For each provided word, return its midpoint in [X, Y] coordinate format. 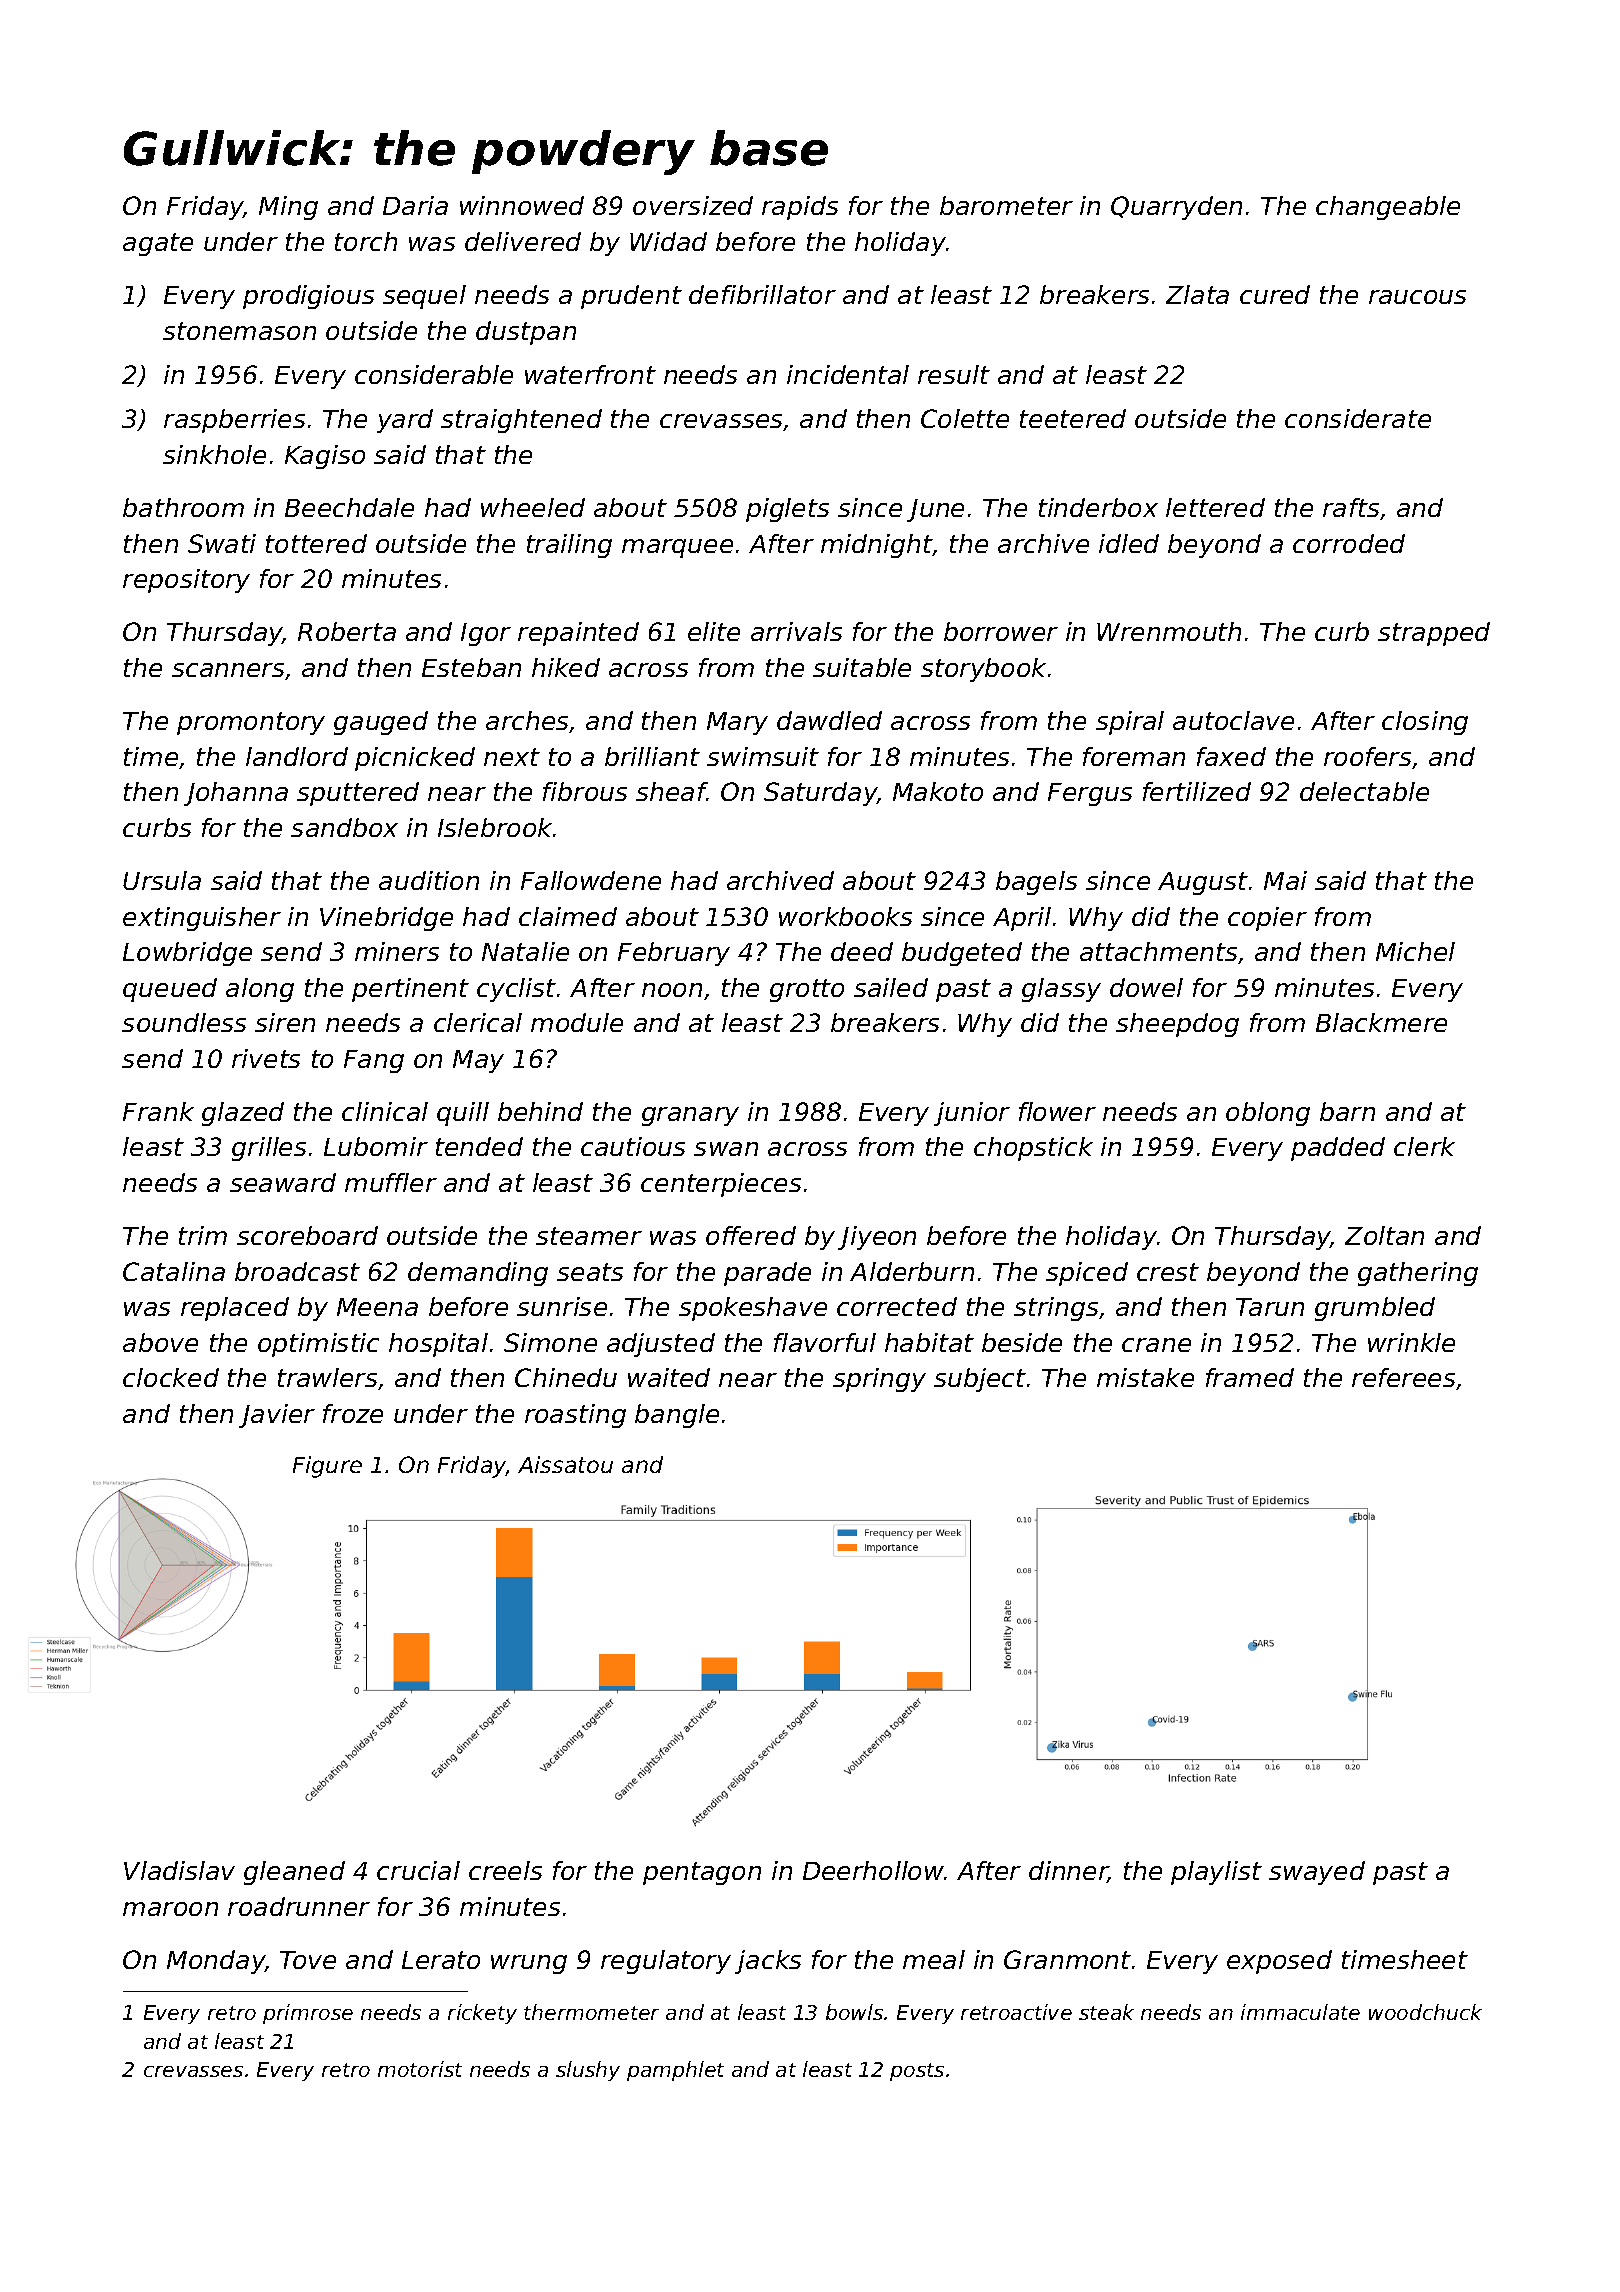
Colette [965, 418]
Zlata [1197, 294]
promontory [251, 723]
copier [1267, 919]
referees [1403, 1377]
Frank [158, 1111]
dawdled [829, 720]
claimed [568, 916]
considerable [434, 374]
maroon [170, 1909]
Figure [327, 1467]
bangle [677, 1416]
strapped [1434, 634]
